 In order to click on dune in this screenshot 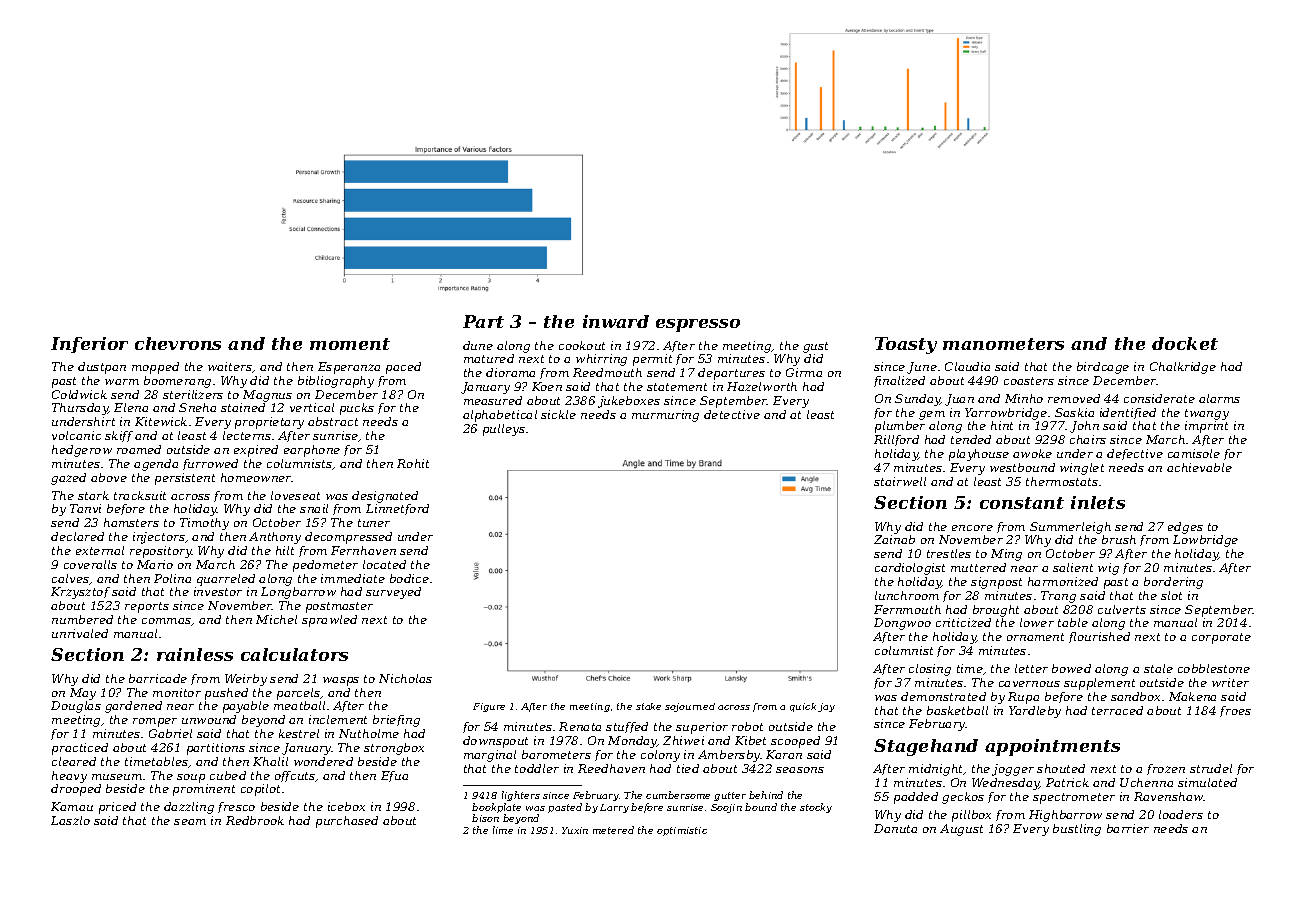, I will do `click(478, 345)`.
